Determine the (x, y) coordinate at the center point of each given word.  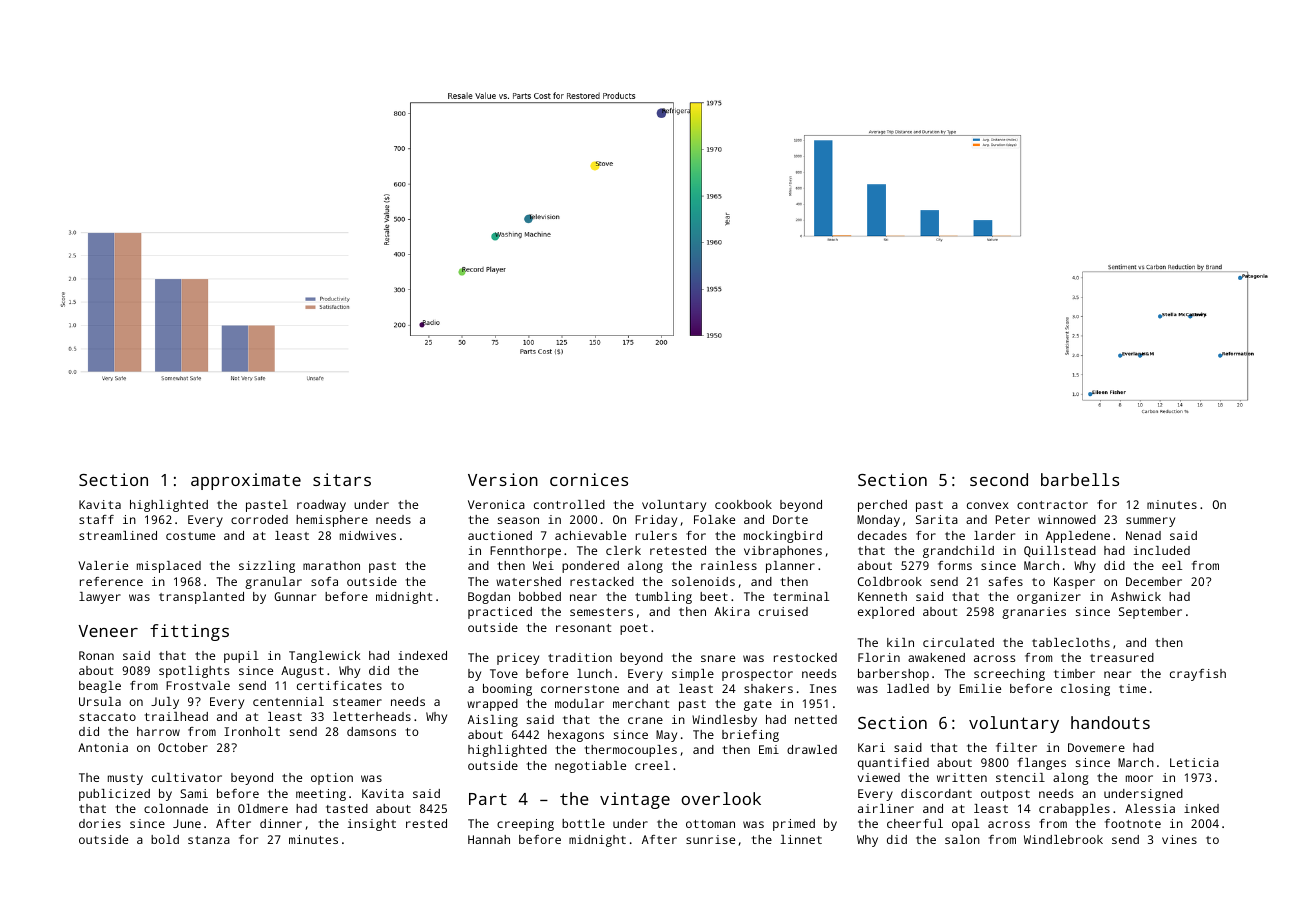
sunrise (710, 839)
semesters (601, 612)
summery (1150, 522)
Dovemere (1096, 747)
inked (1201, 808)
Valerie (103, 565)
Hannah (489, 839)
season (518, 520)
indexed (422, 655)
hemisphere (332, 521)
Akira (732, 611)
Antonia (103, 747)
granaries (1034, 613)
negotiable (590, 767)
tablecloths (1071, 642)
